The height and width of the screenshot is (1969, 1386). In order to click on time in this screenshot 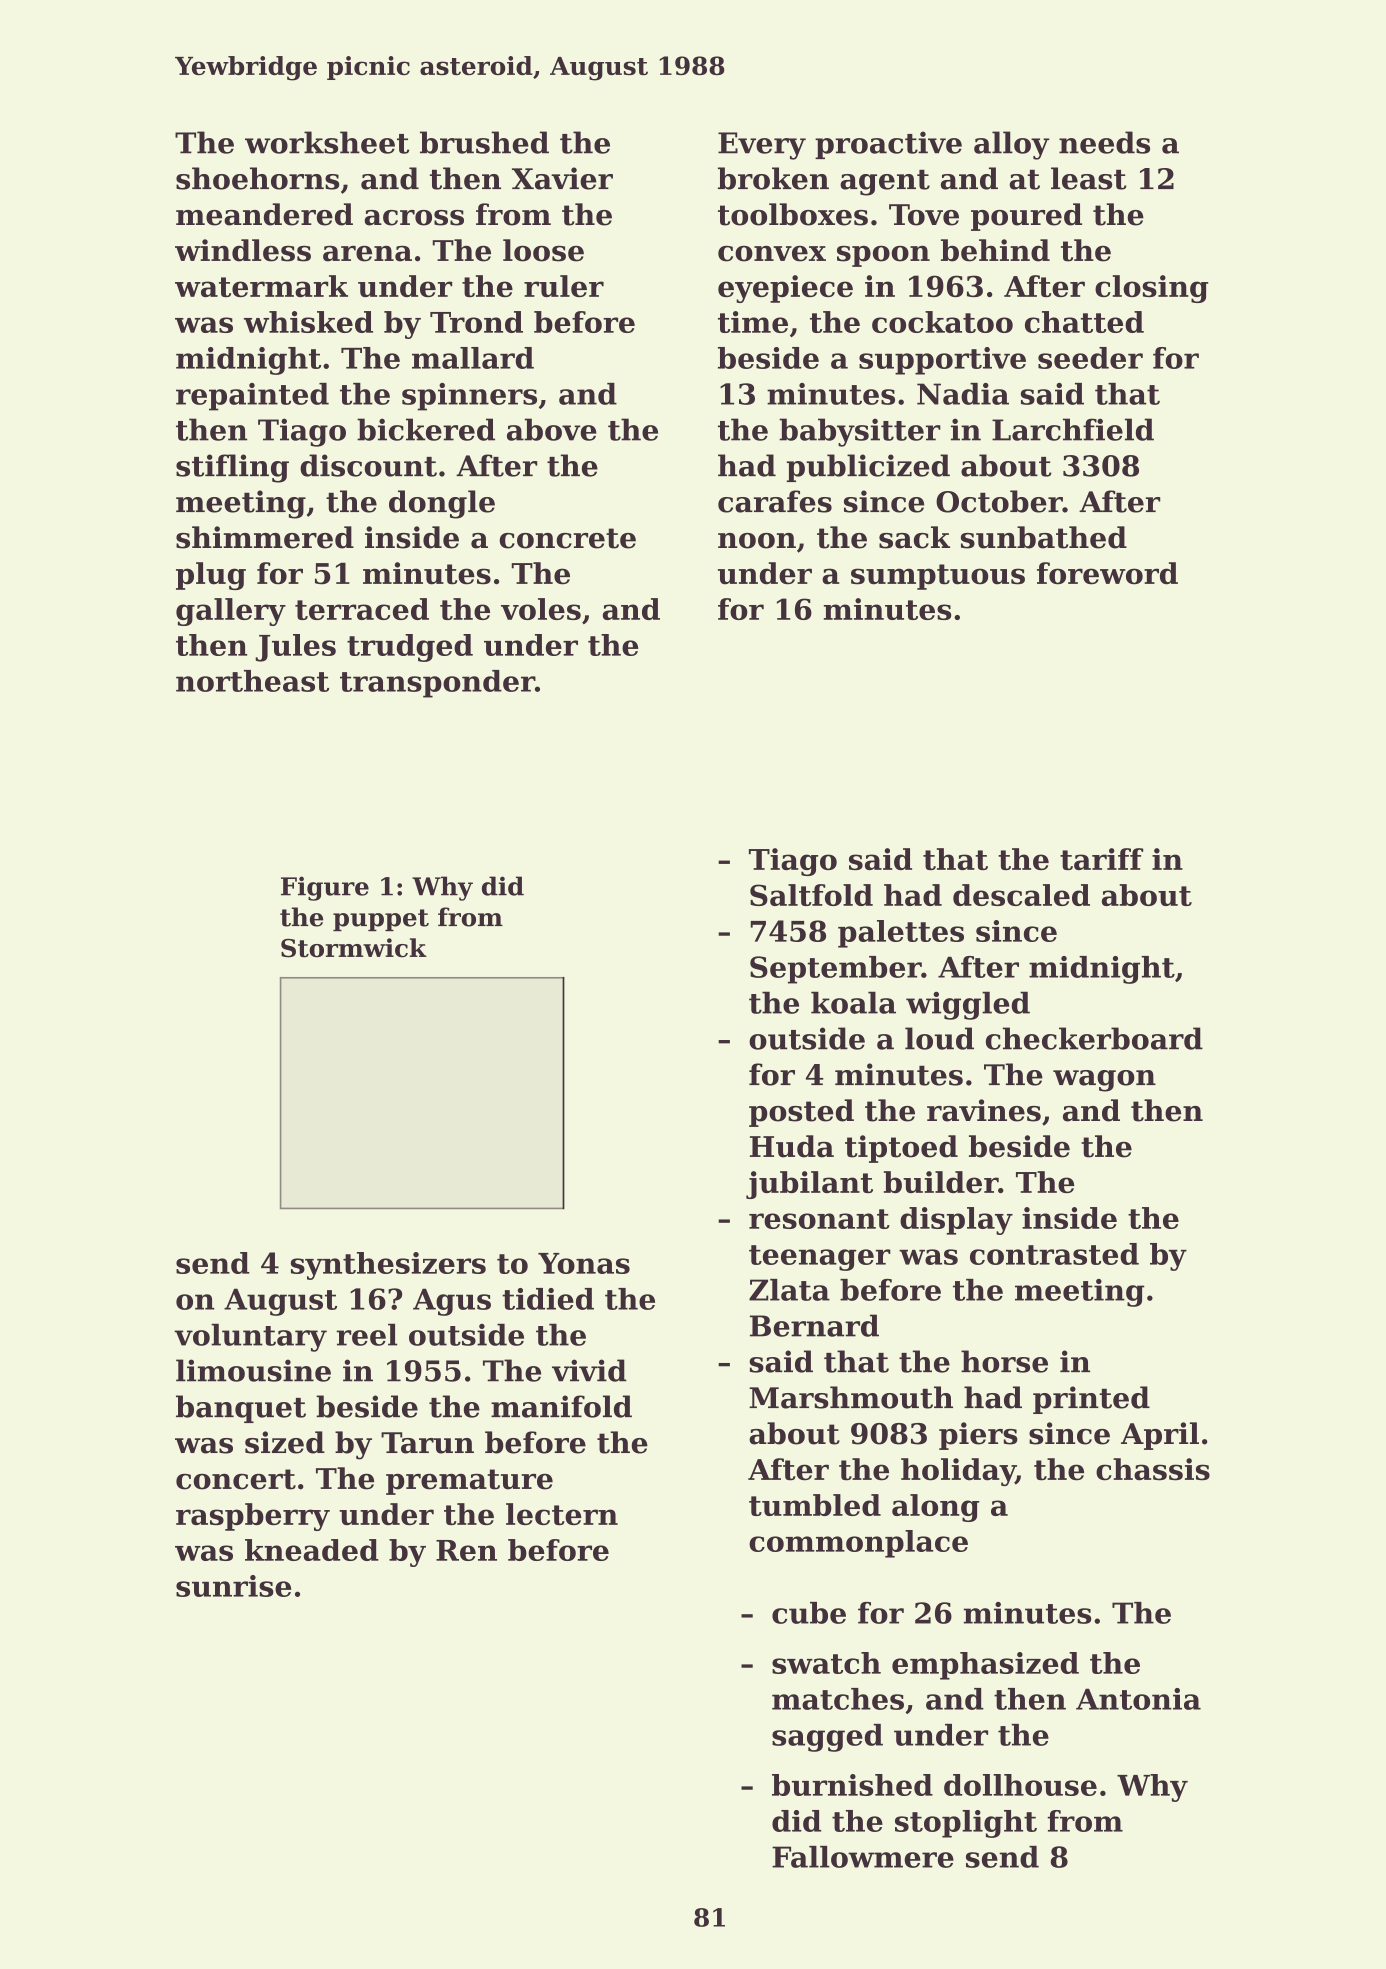, I will do `click(753, 322)`.
